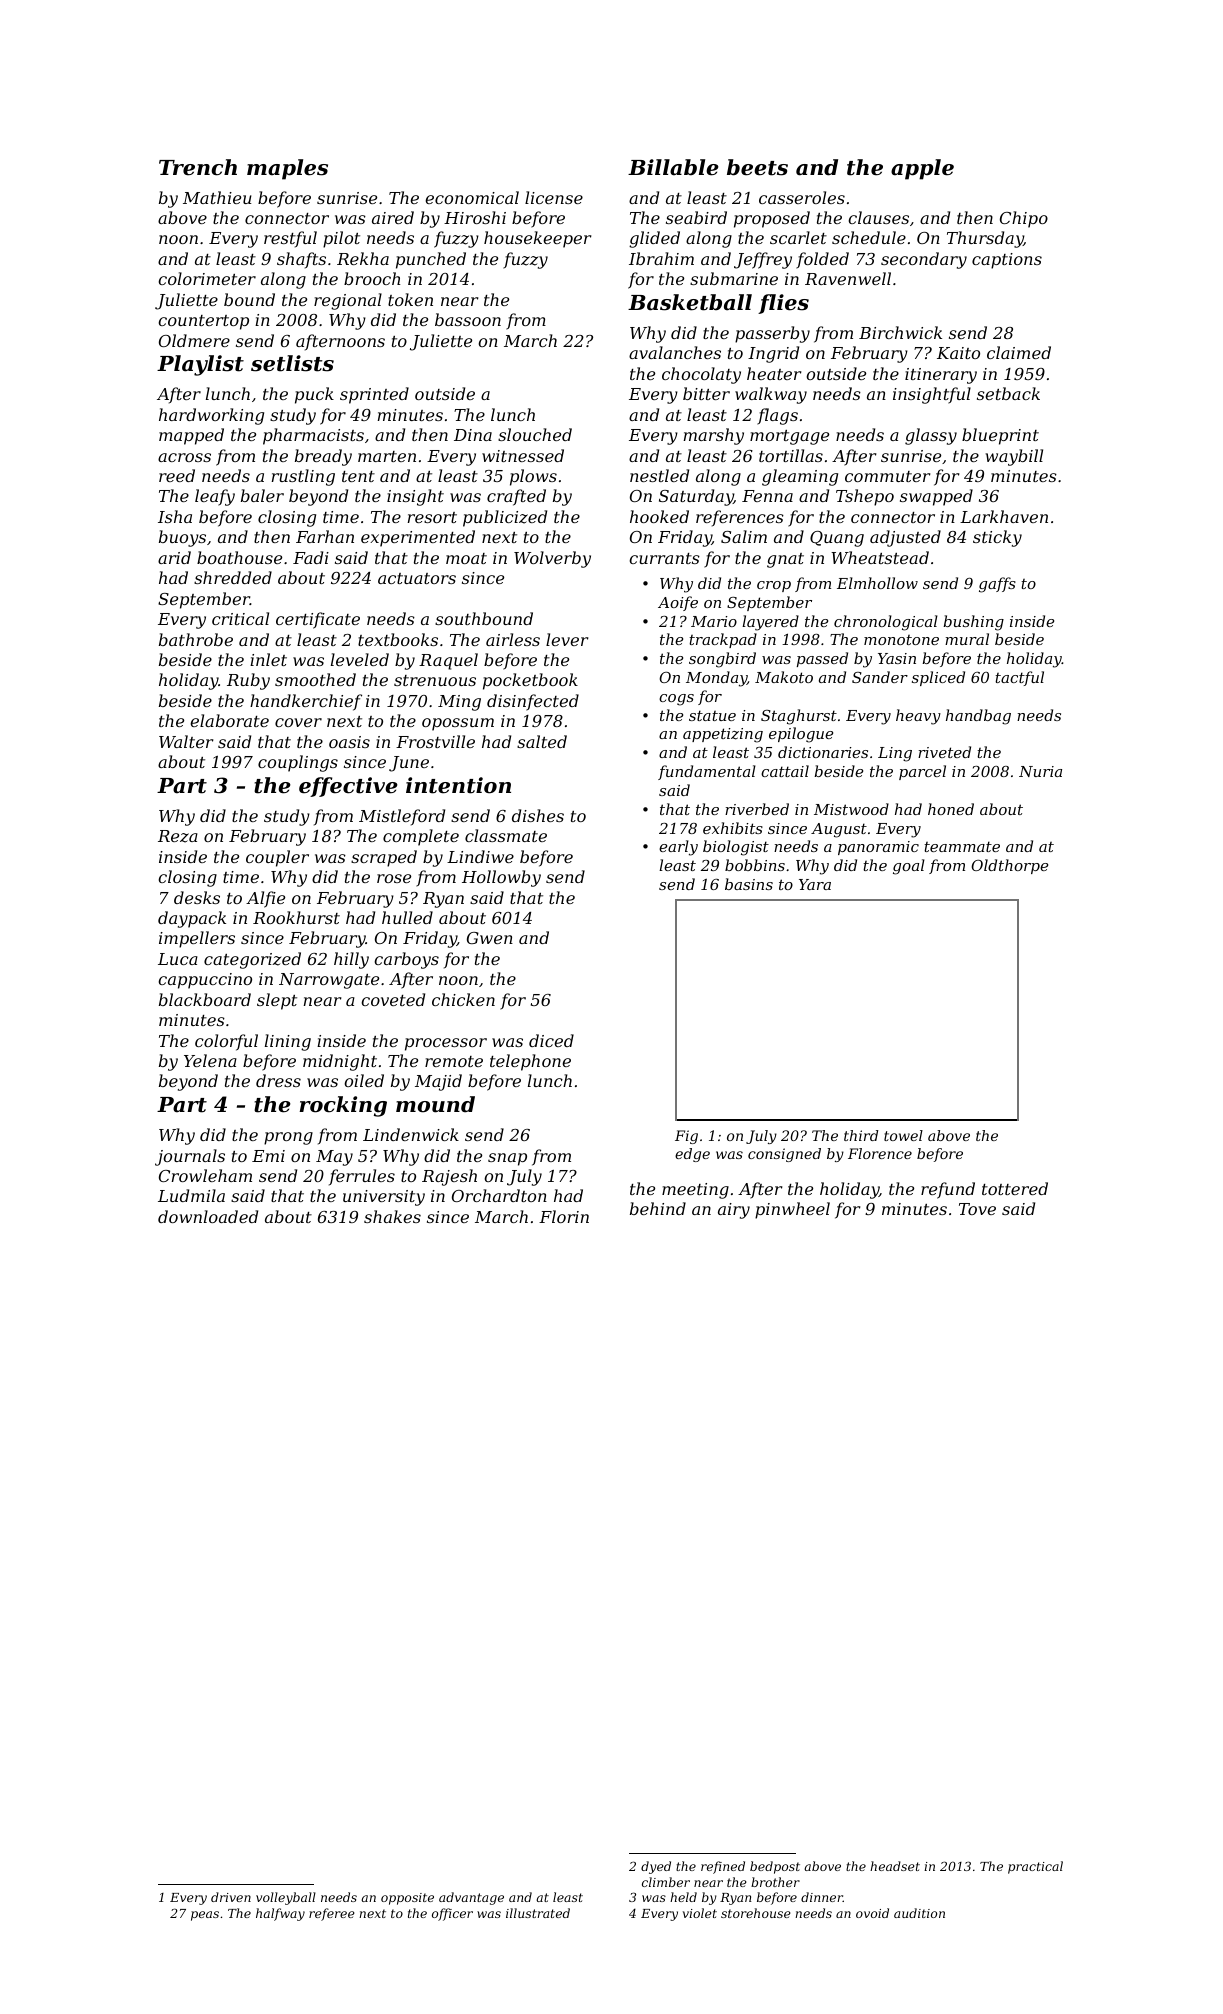 Image resolution: width=1223 pixels, height=2014 pixels. Describe the element at coordinates (734, 1211) in the document. I see `airy` at that location.
